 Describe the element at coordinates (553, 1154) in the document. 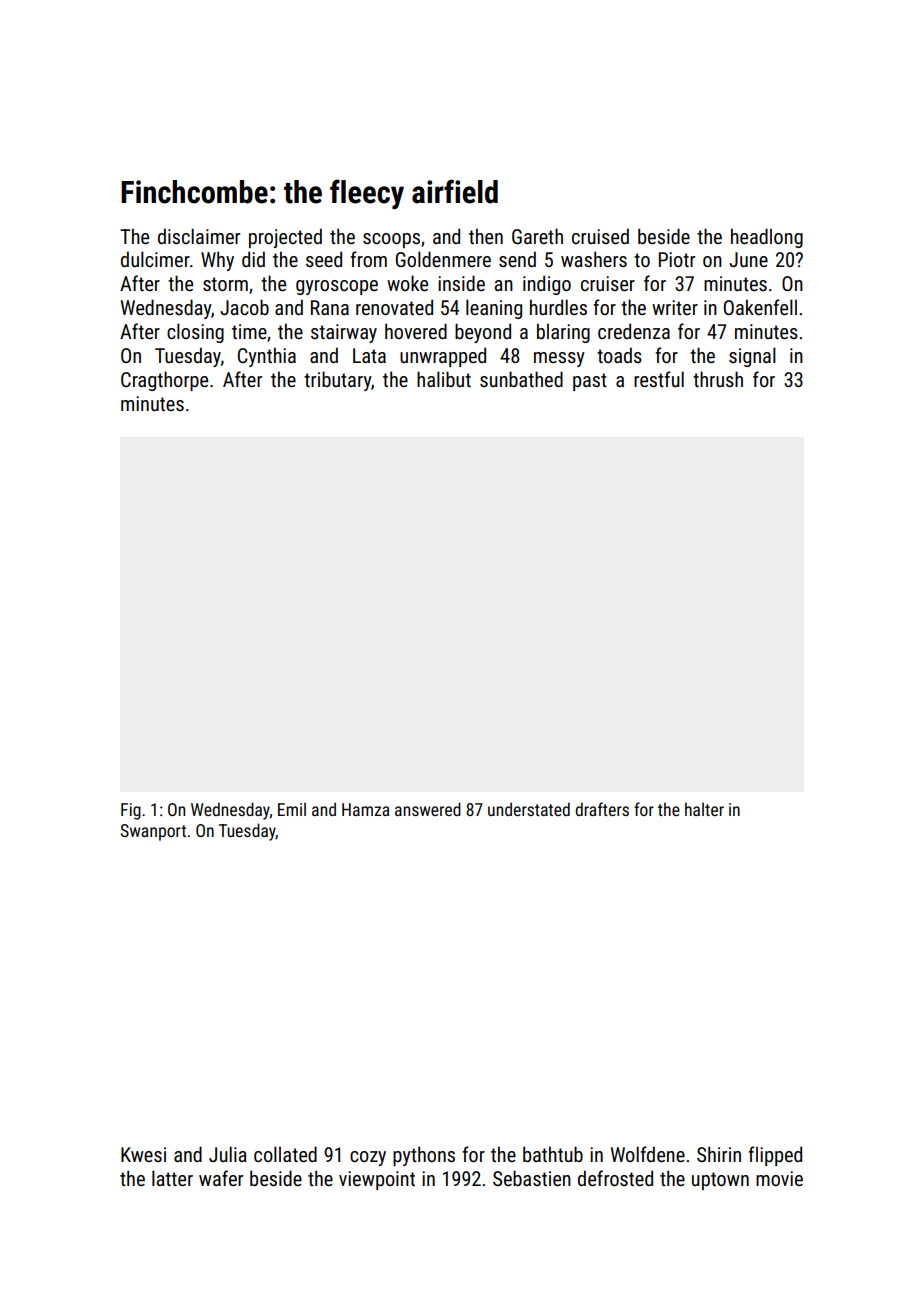

I see `bathtub` at that location.
